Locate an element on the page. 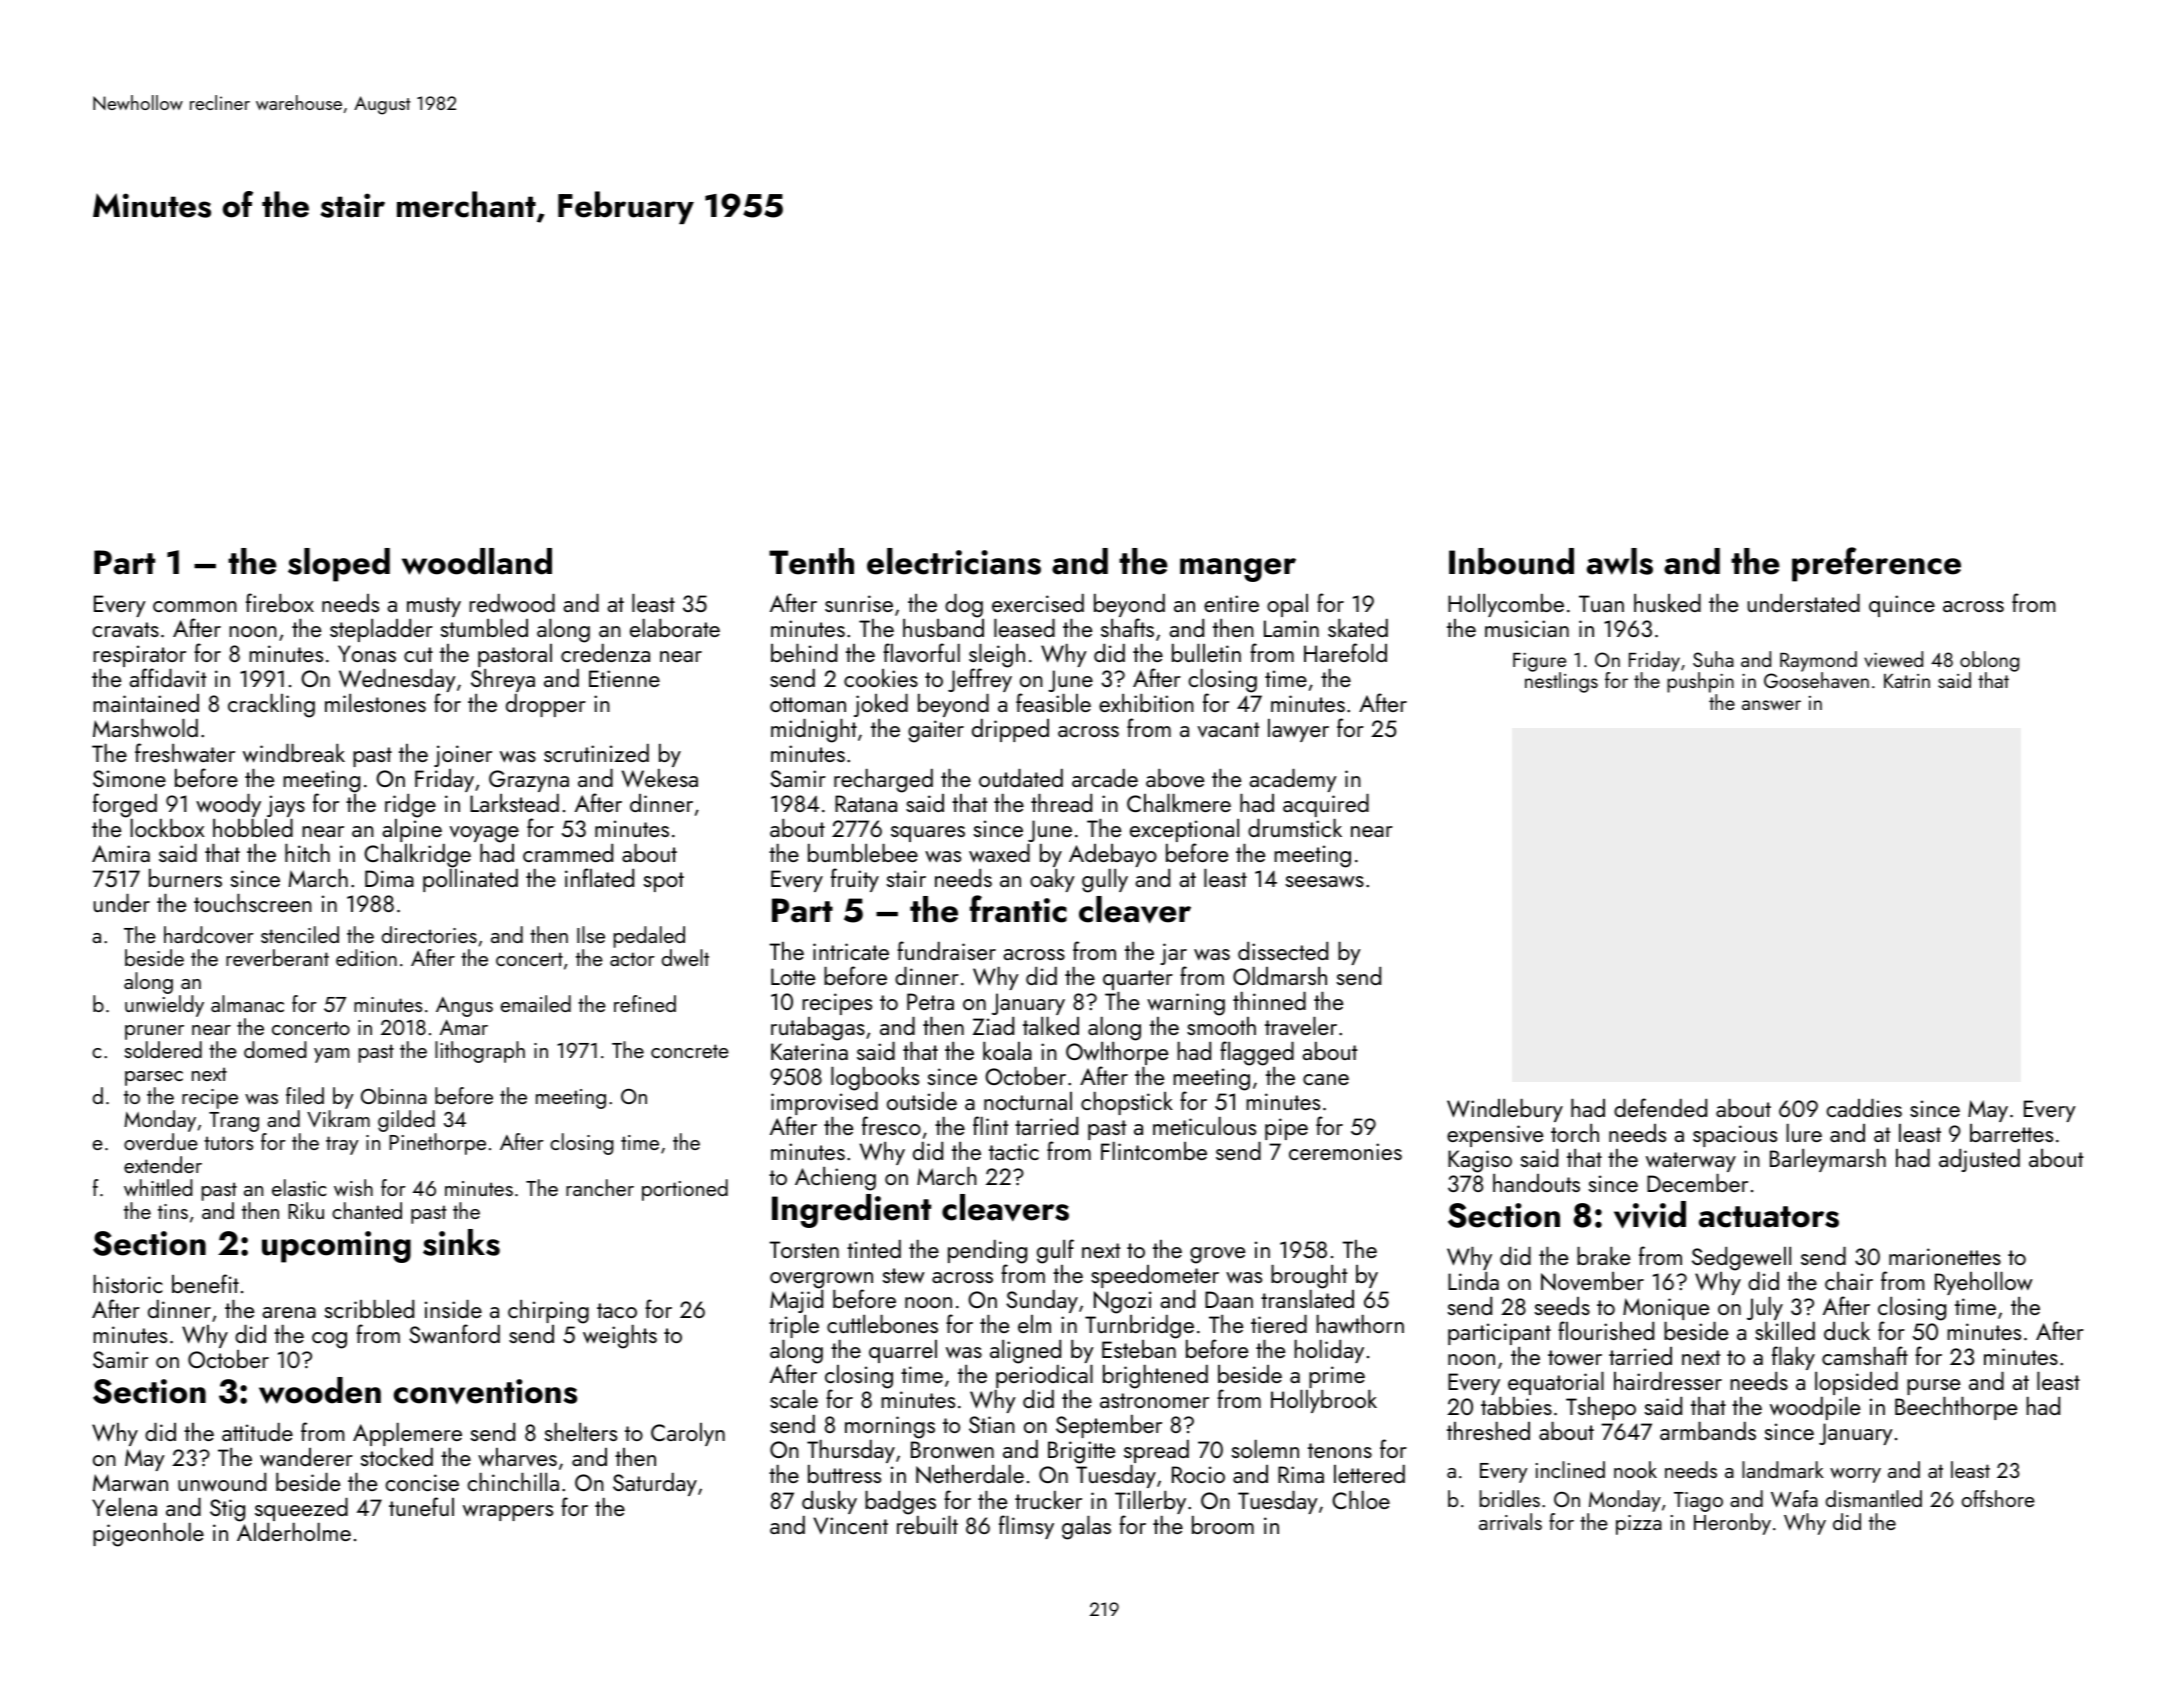  Adebayo is located at coordinates (1113, 855).
